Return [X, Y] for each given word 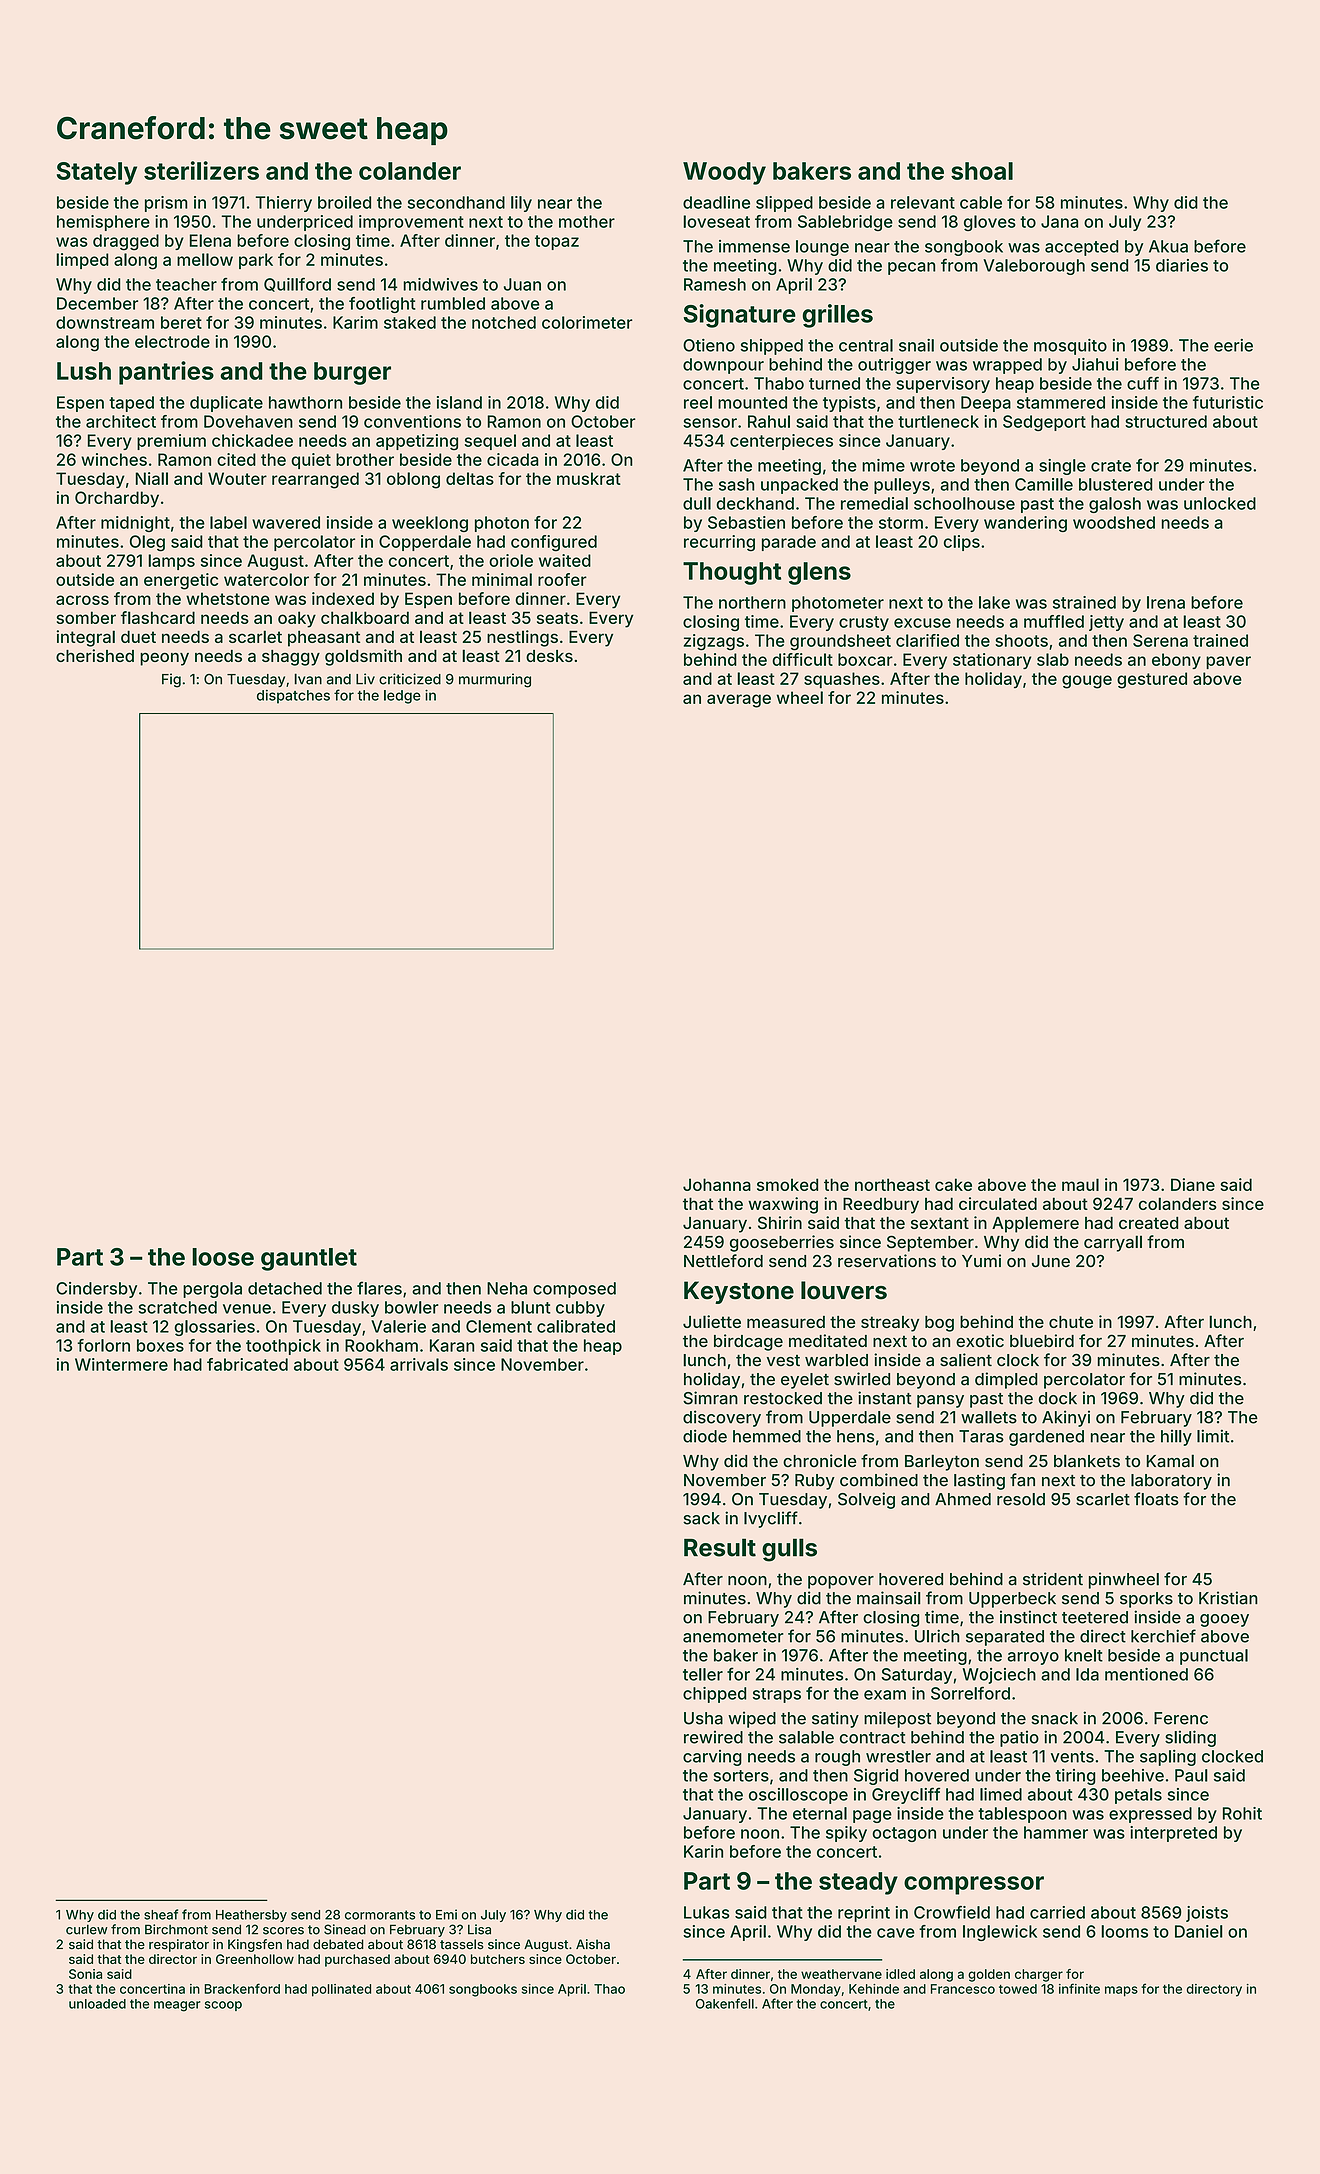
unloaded [97, 2004]
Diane [1193, 1184]
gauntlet [309, 1259]
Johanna [717, 1184]
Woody [724, 173]
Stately [97, 173]
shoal [982, 171]
